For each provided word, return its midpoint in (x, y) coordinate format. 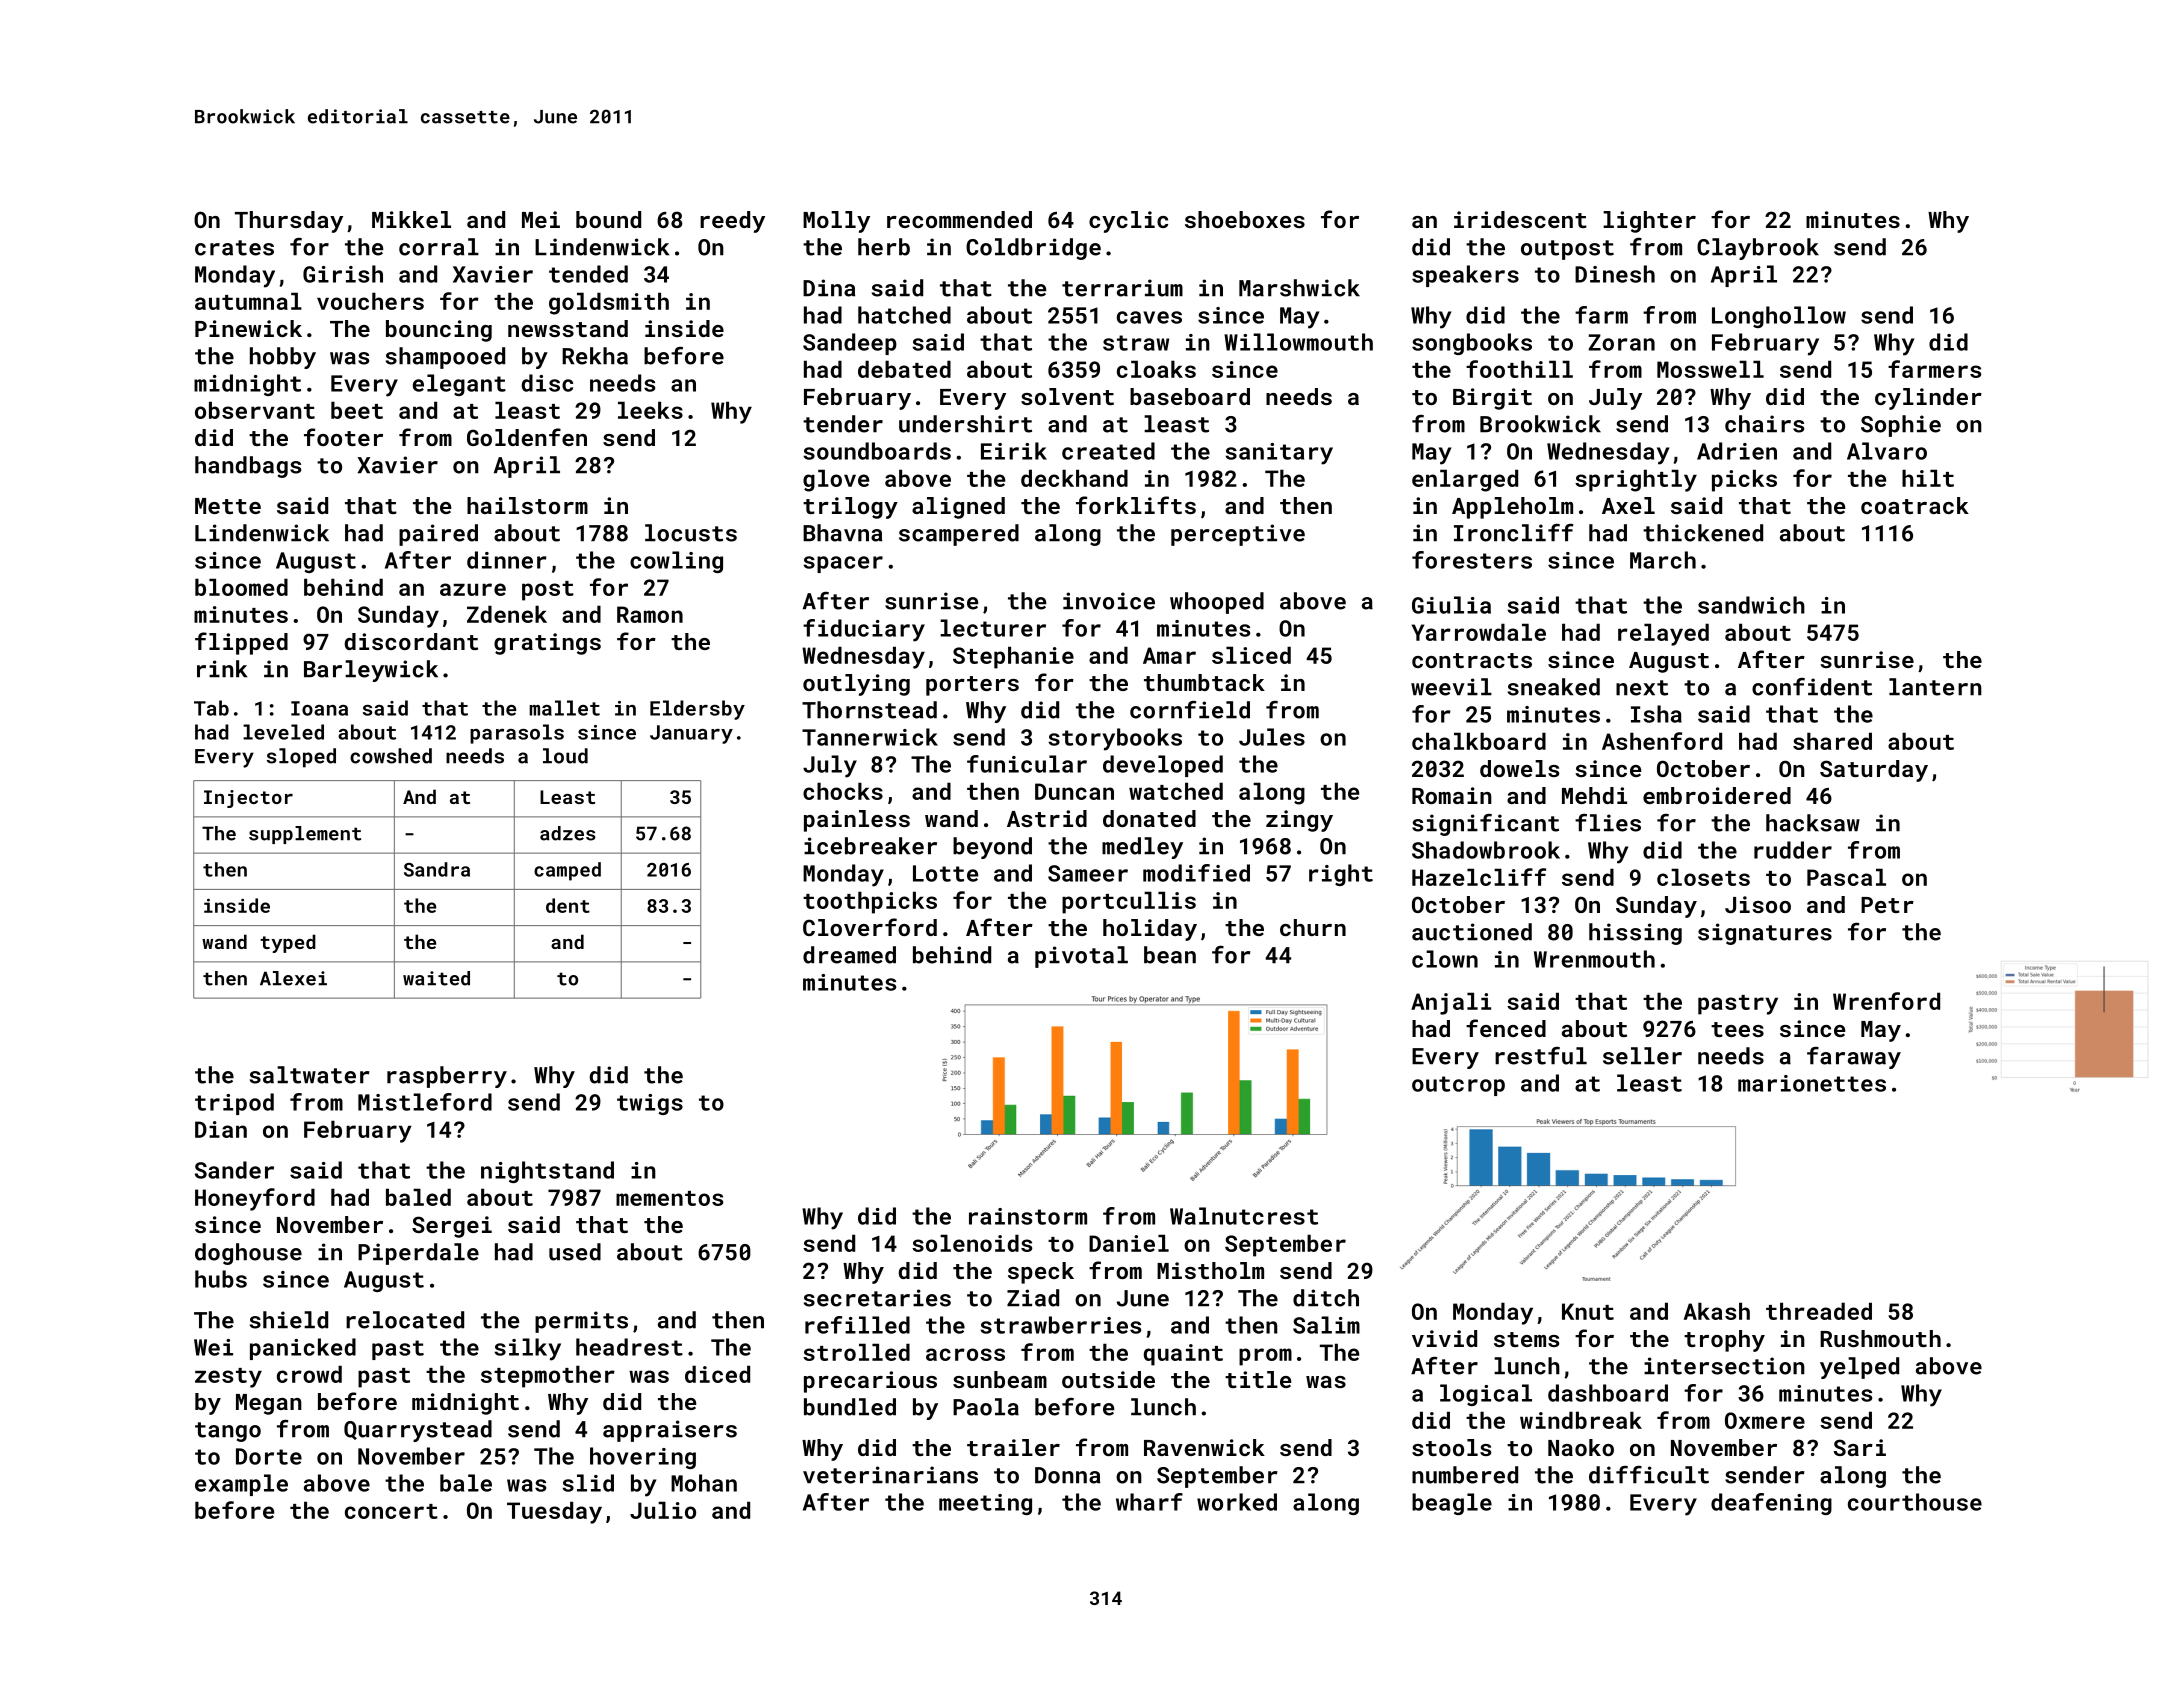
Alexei (293, 978)
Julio (663, 1510)
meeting (985, 1504)
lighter (1649, 222)
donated (1149, 818)
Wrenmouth (1594, 959)
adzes (568, 833)
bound (608, 219)
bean (1170, 955)
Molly (836, 222)
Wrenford (1886, 1001)
